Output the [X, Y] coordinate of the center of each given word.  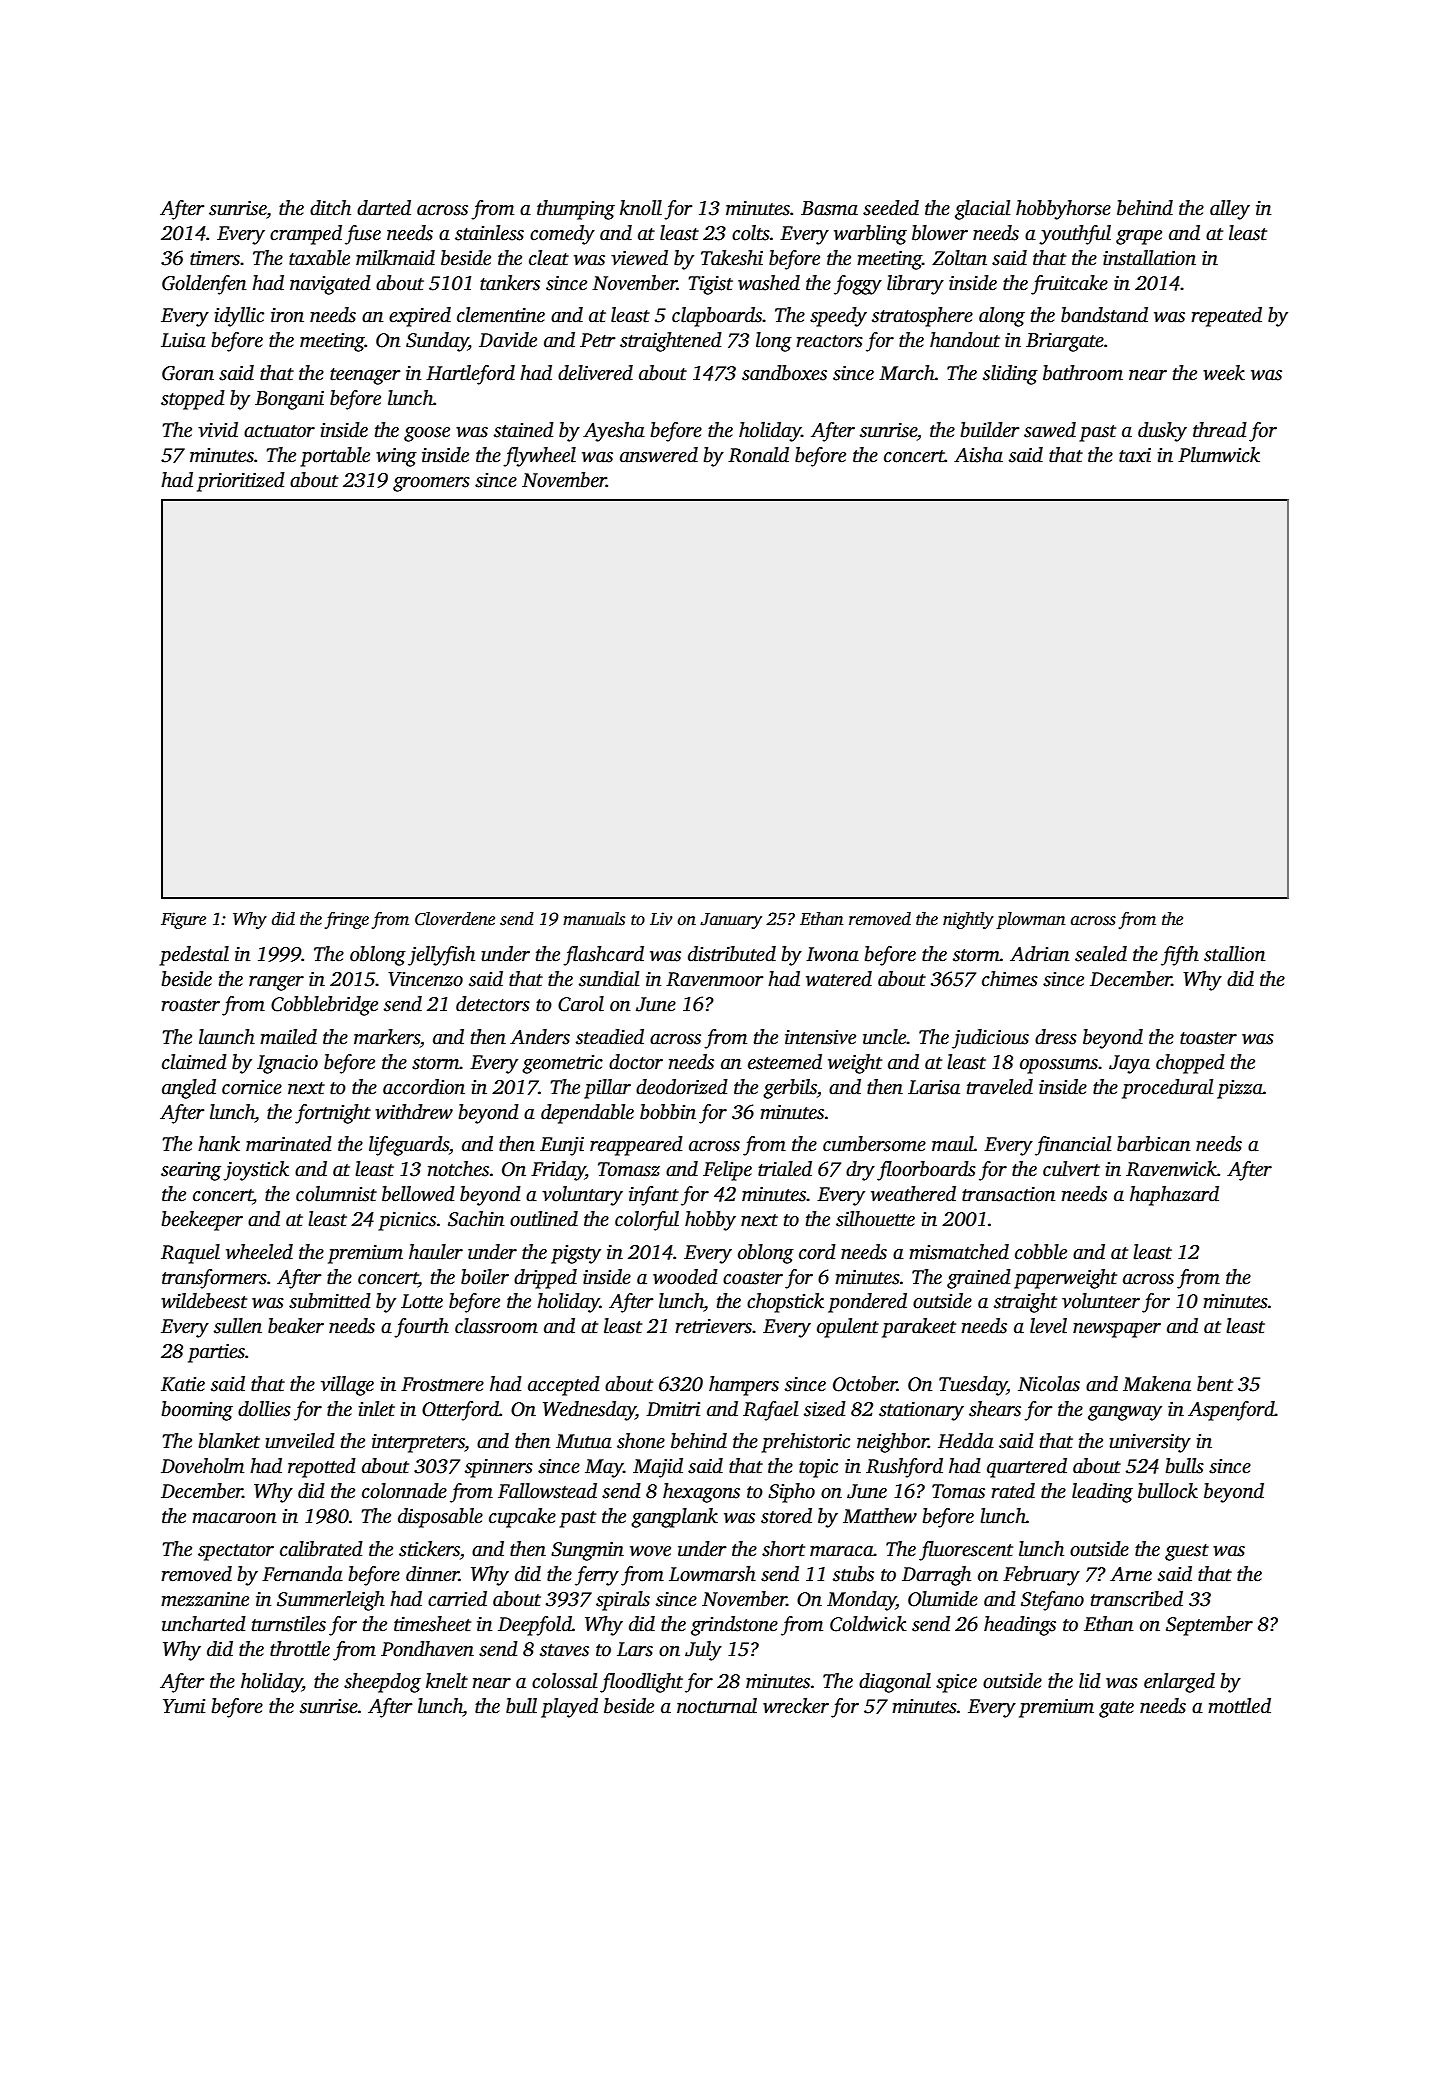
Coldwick [868, 1624]
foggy [858, 285]
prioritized [241, 482]
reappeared [636, 1146]
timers [215, 258]
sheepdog [382, 1683]
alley [1230, 210]
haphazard [1174, 1196]
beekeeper [202, 1221]
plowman [1031, 920]
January [731, 921]
